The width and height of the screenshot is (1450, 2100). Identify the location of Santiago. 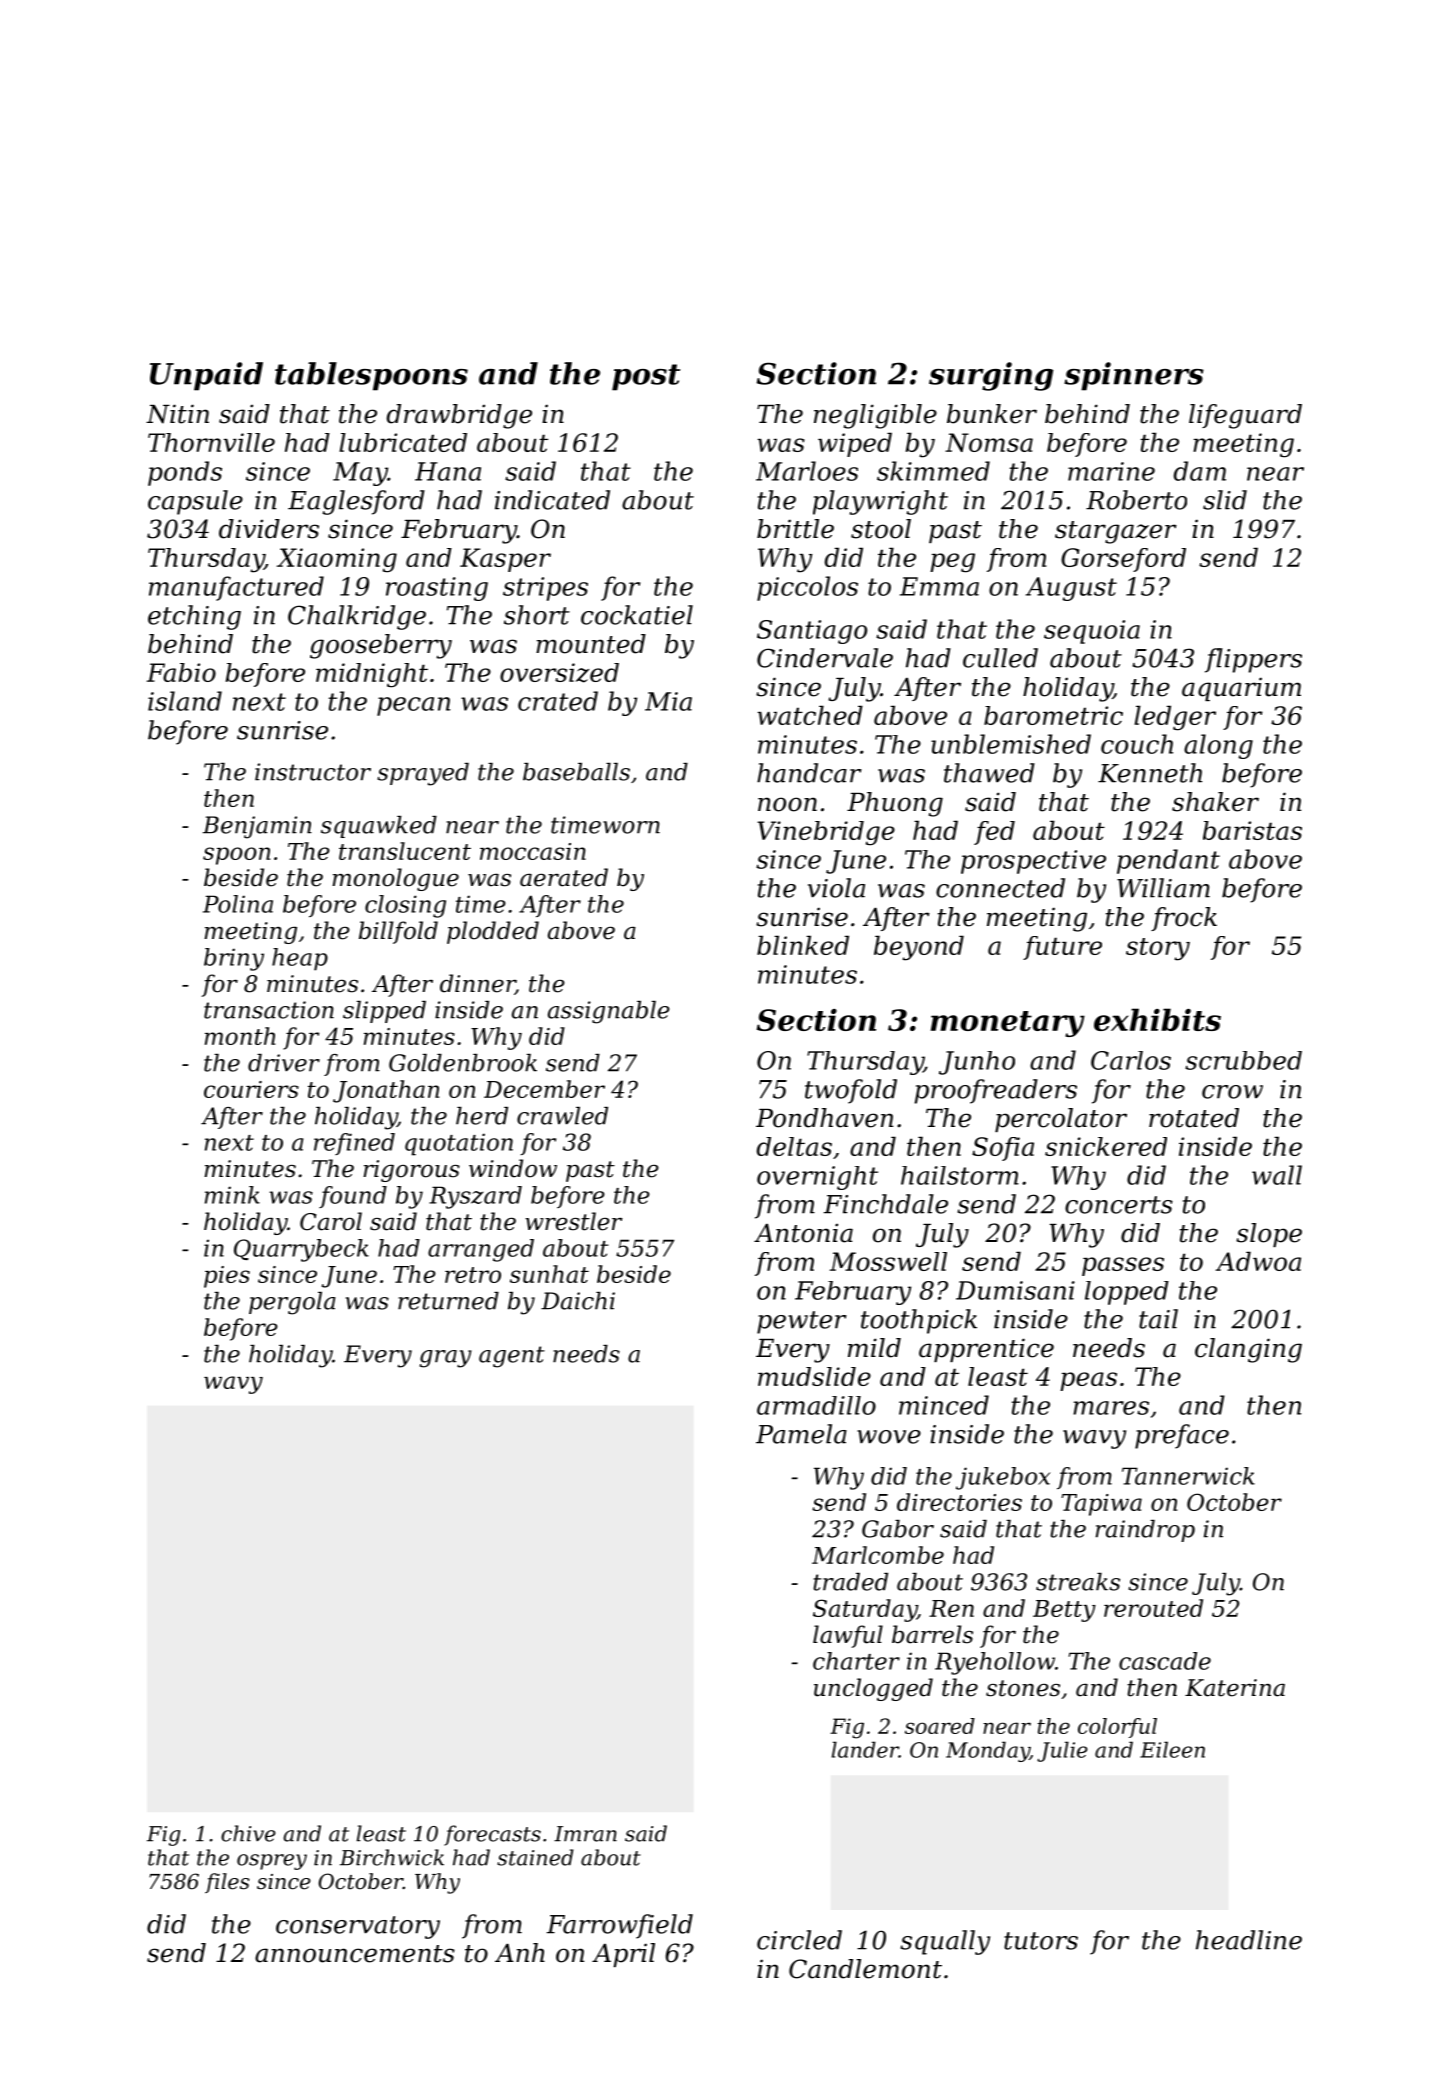
(812, 632).
